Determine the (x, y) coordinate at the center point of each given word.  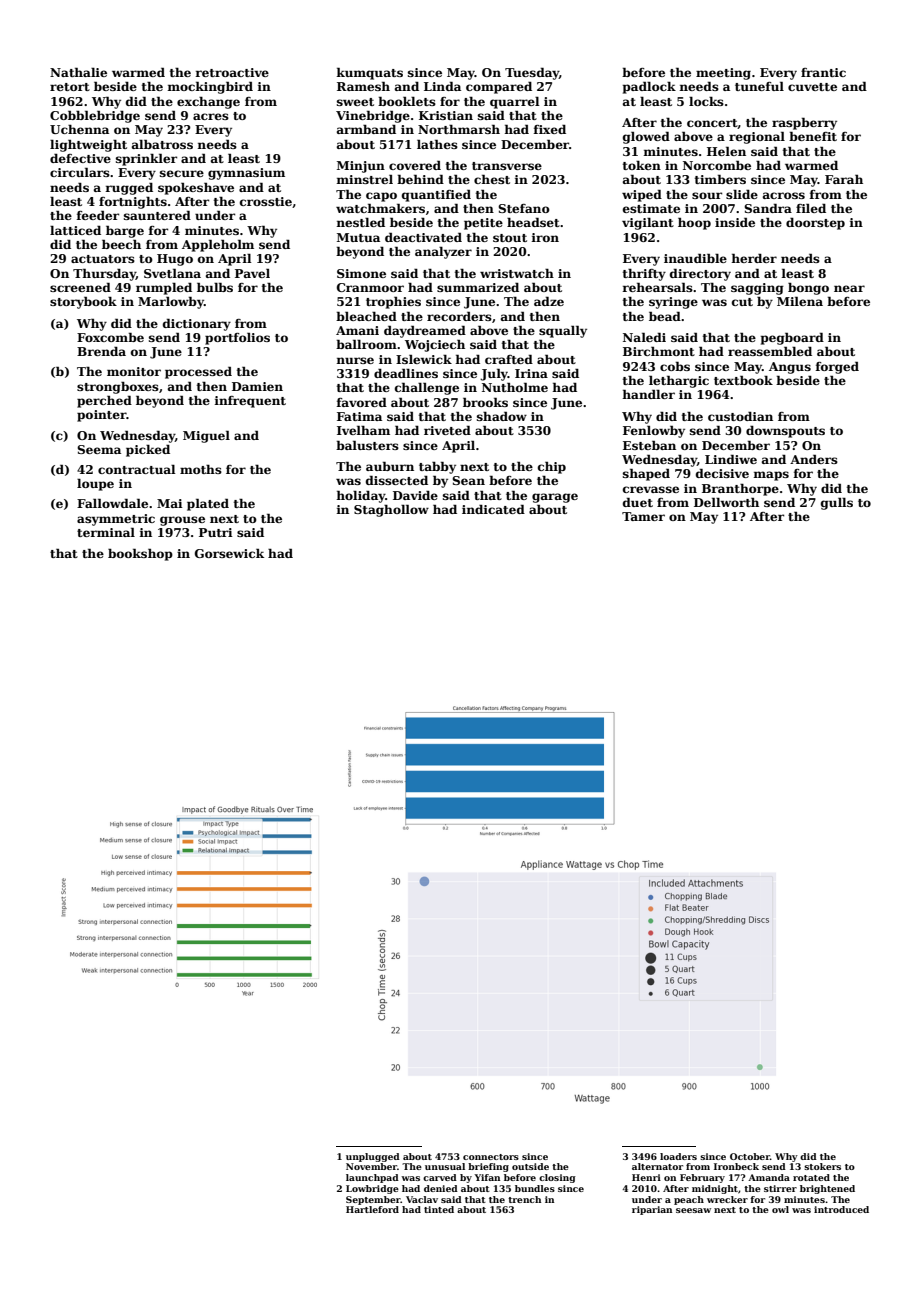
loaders (678, 1156)
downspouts (785, 431)
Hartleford (372, 1209)
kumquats (369, 73)
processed (198, 372)
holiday (360, 496)
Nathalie (78, 72)
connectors (491, 1157)
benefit (813, 136)
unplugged (373, 1157)
